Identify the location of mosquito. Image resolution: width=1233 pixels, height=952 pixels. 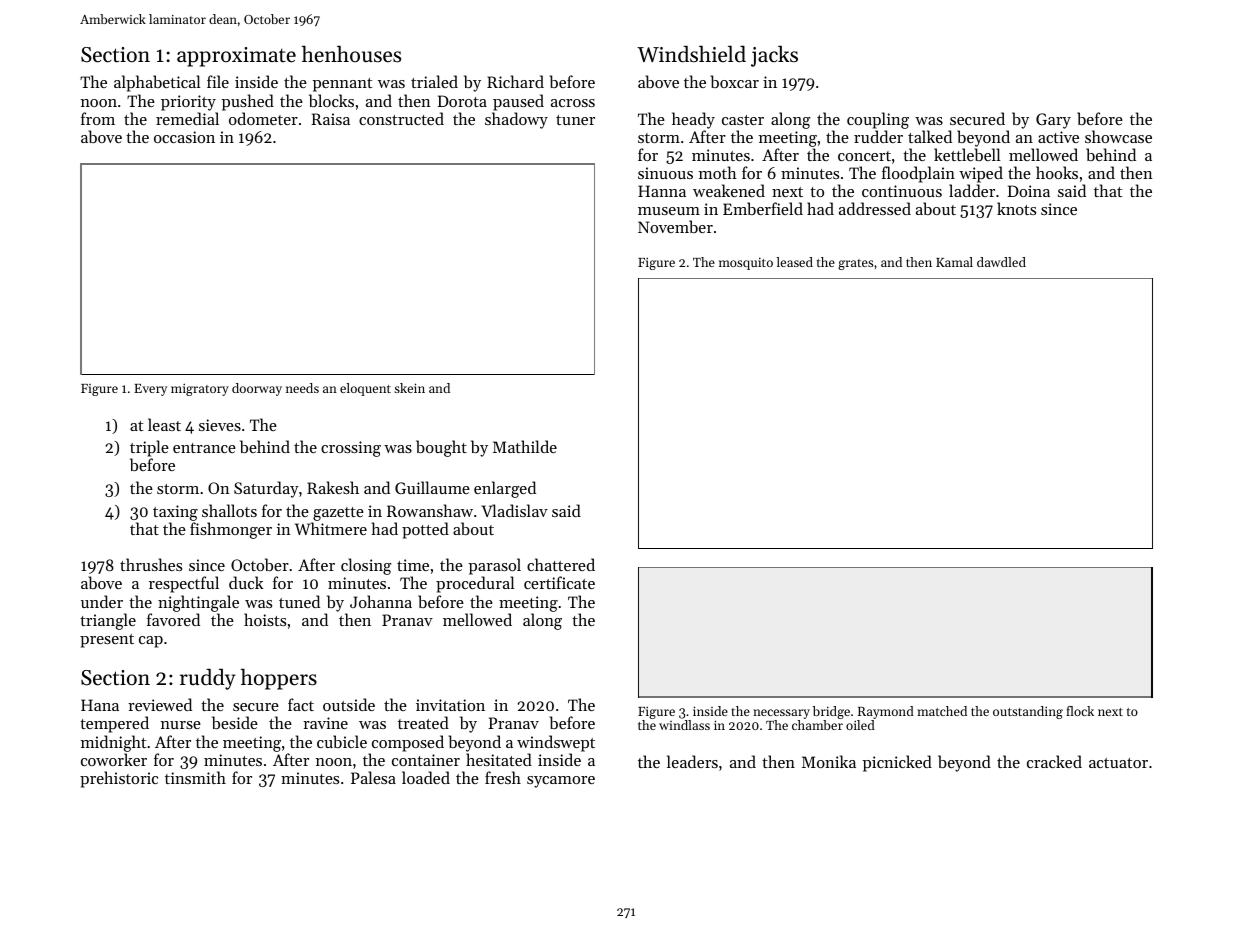
(746, 264).
